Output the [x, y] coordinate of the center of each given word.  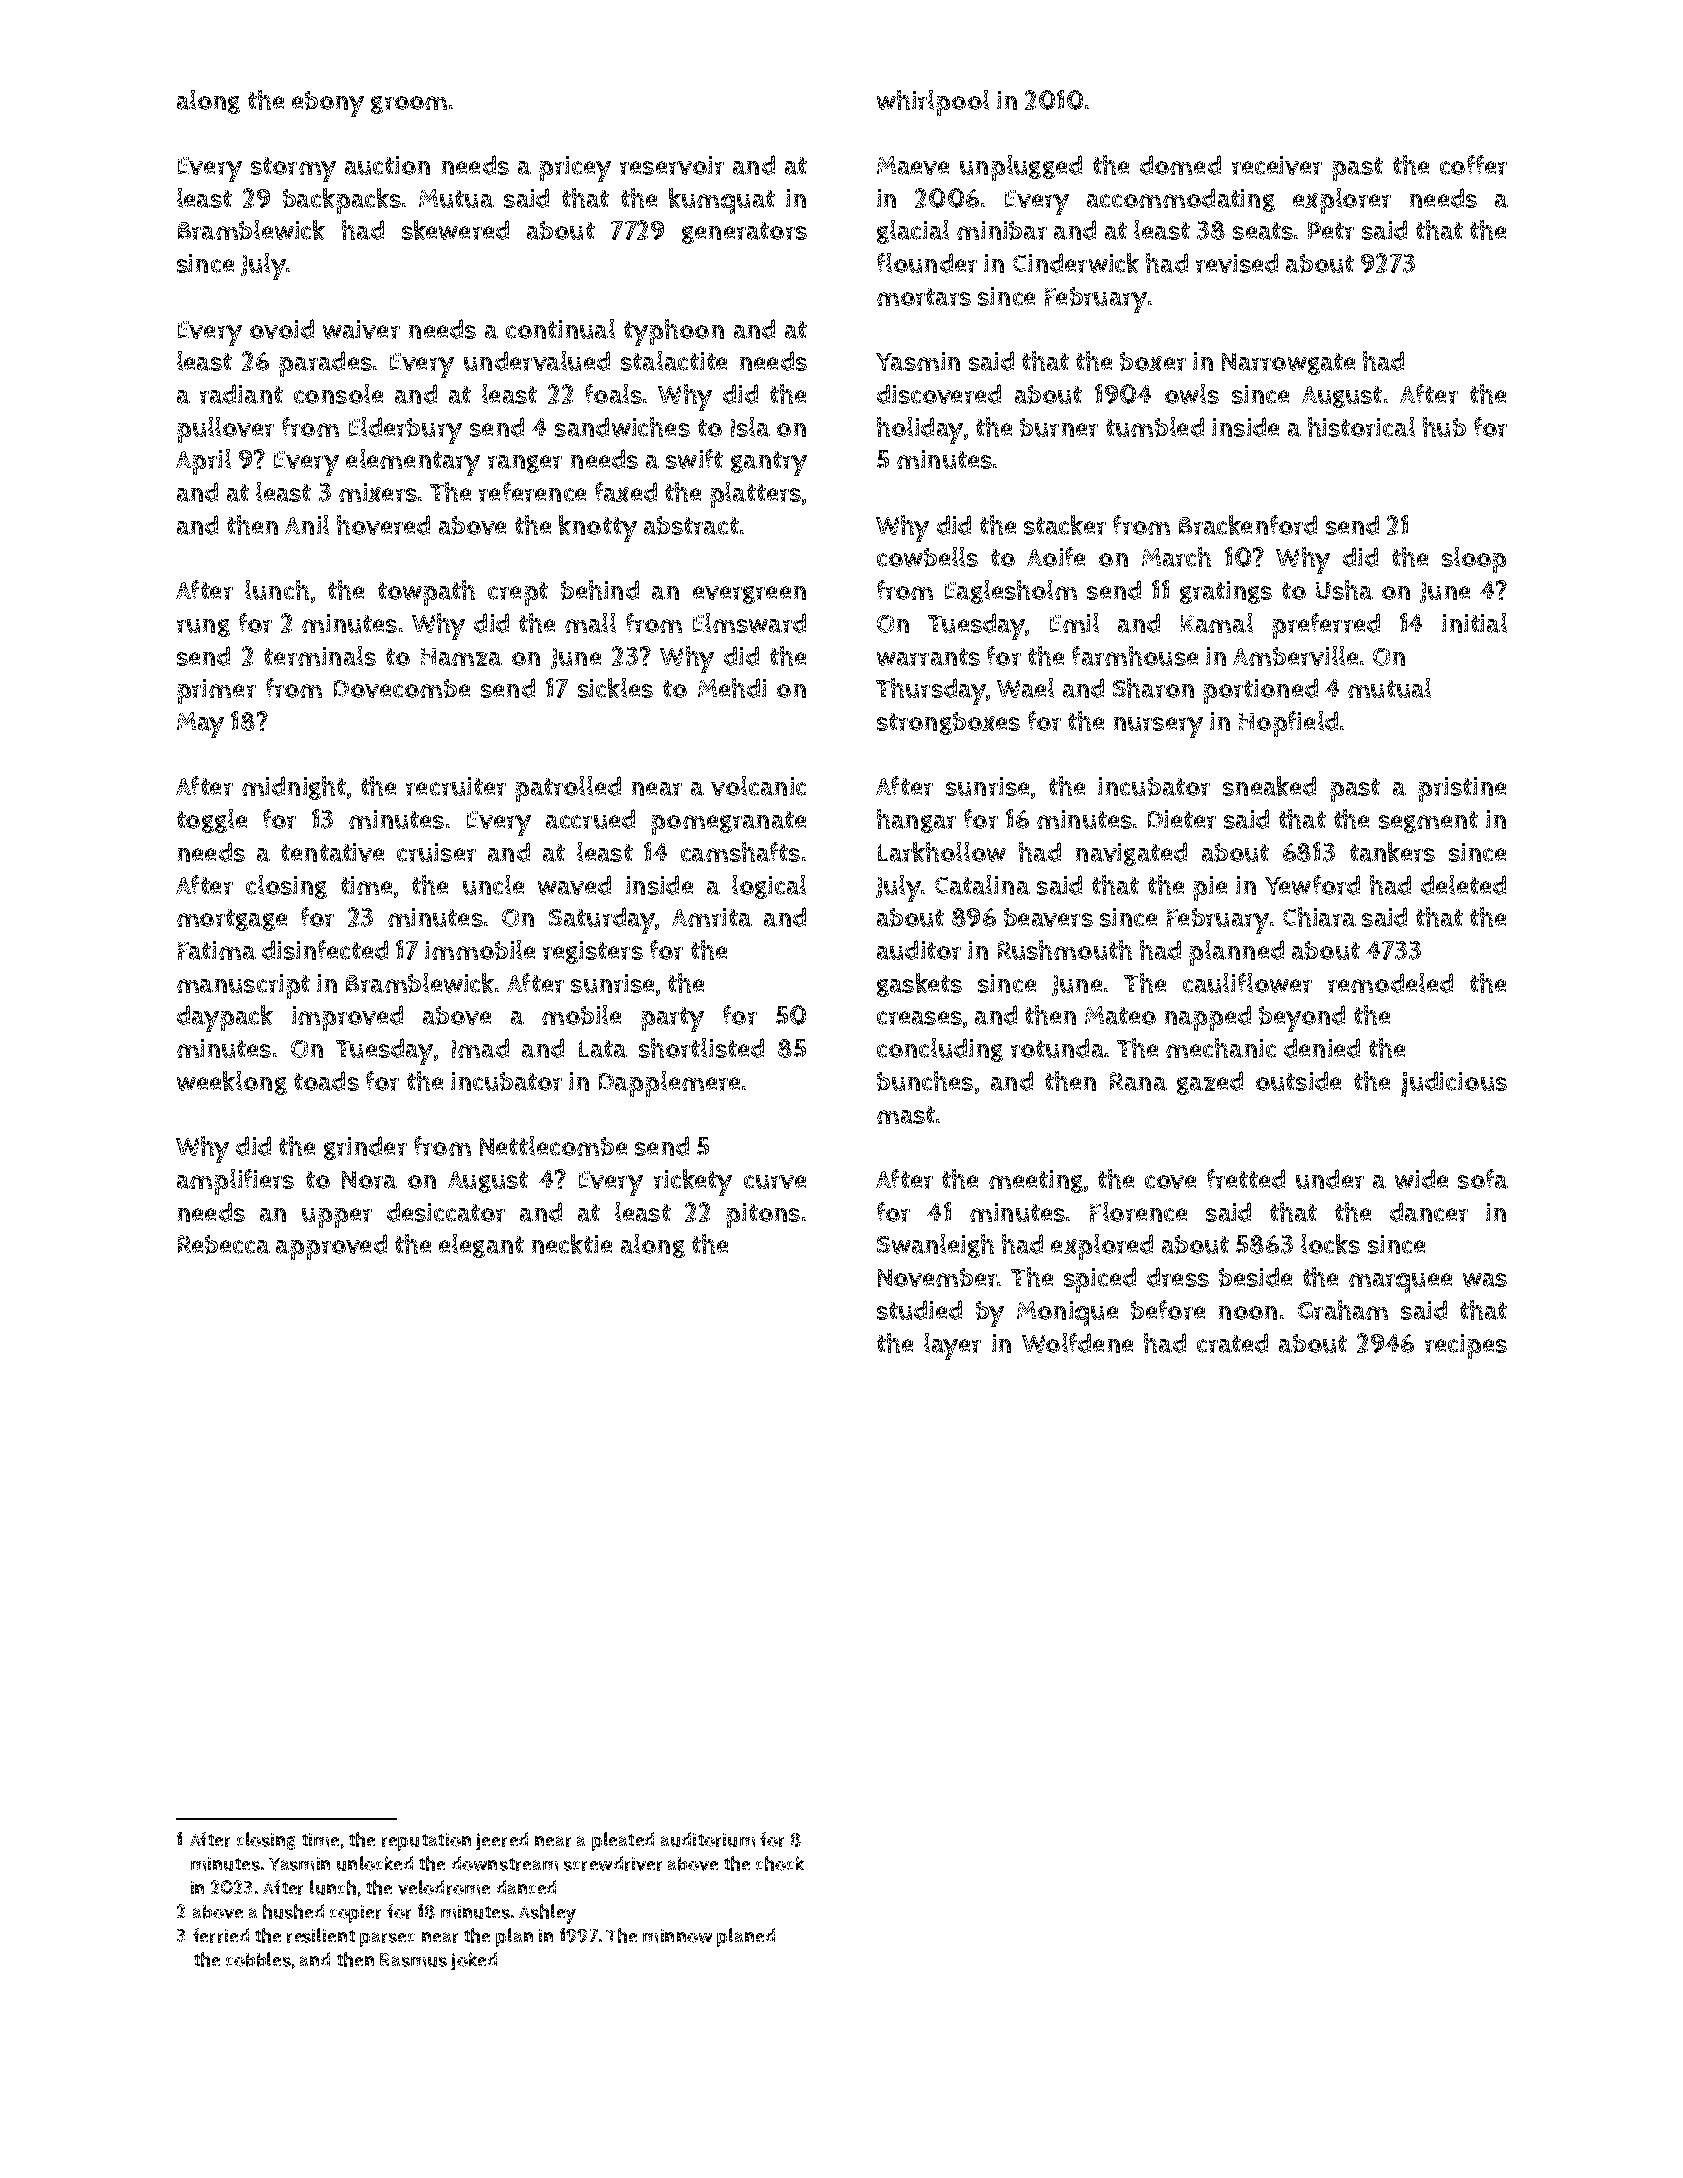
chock [780, 1863]
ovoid [282, 329]
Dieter [1182, 819]
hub [1444, 427]
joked [474, 1961]
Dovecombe [402, 688]
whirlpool [933, 103]
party [672, 1019]
